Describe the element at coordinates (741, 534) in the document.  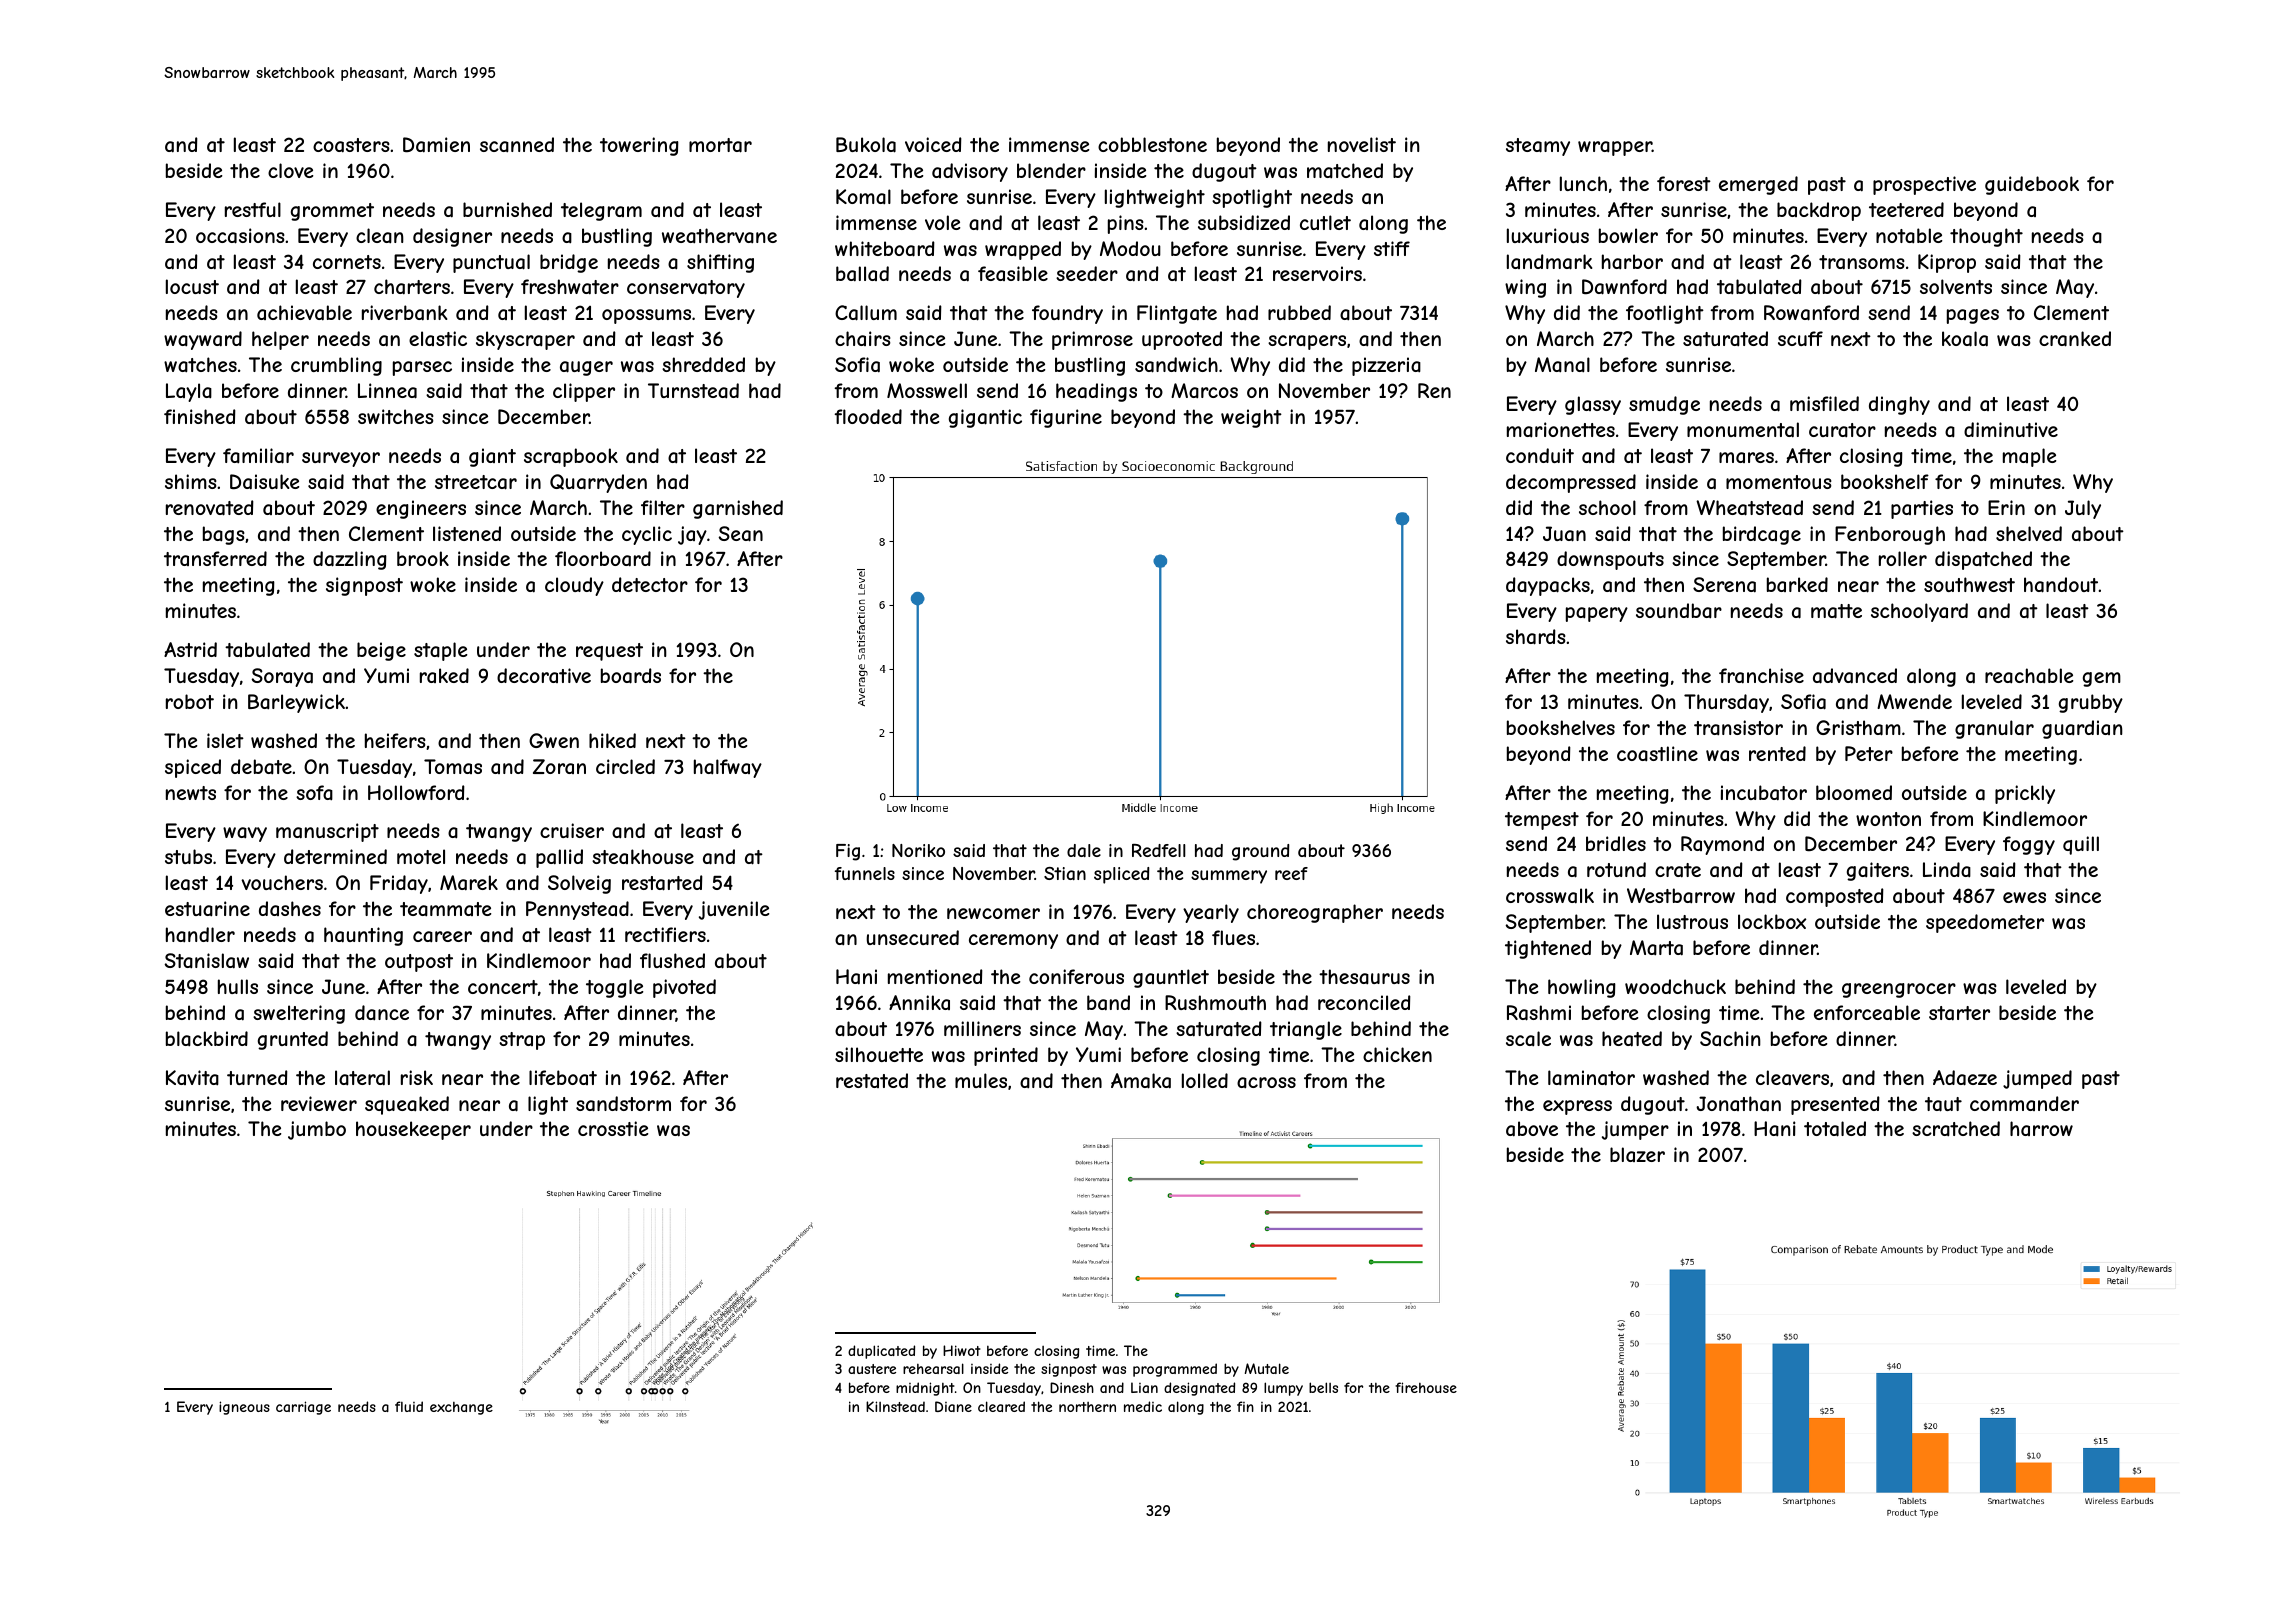
I see `Sean` at that location.
